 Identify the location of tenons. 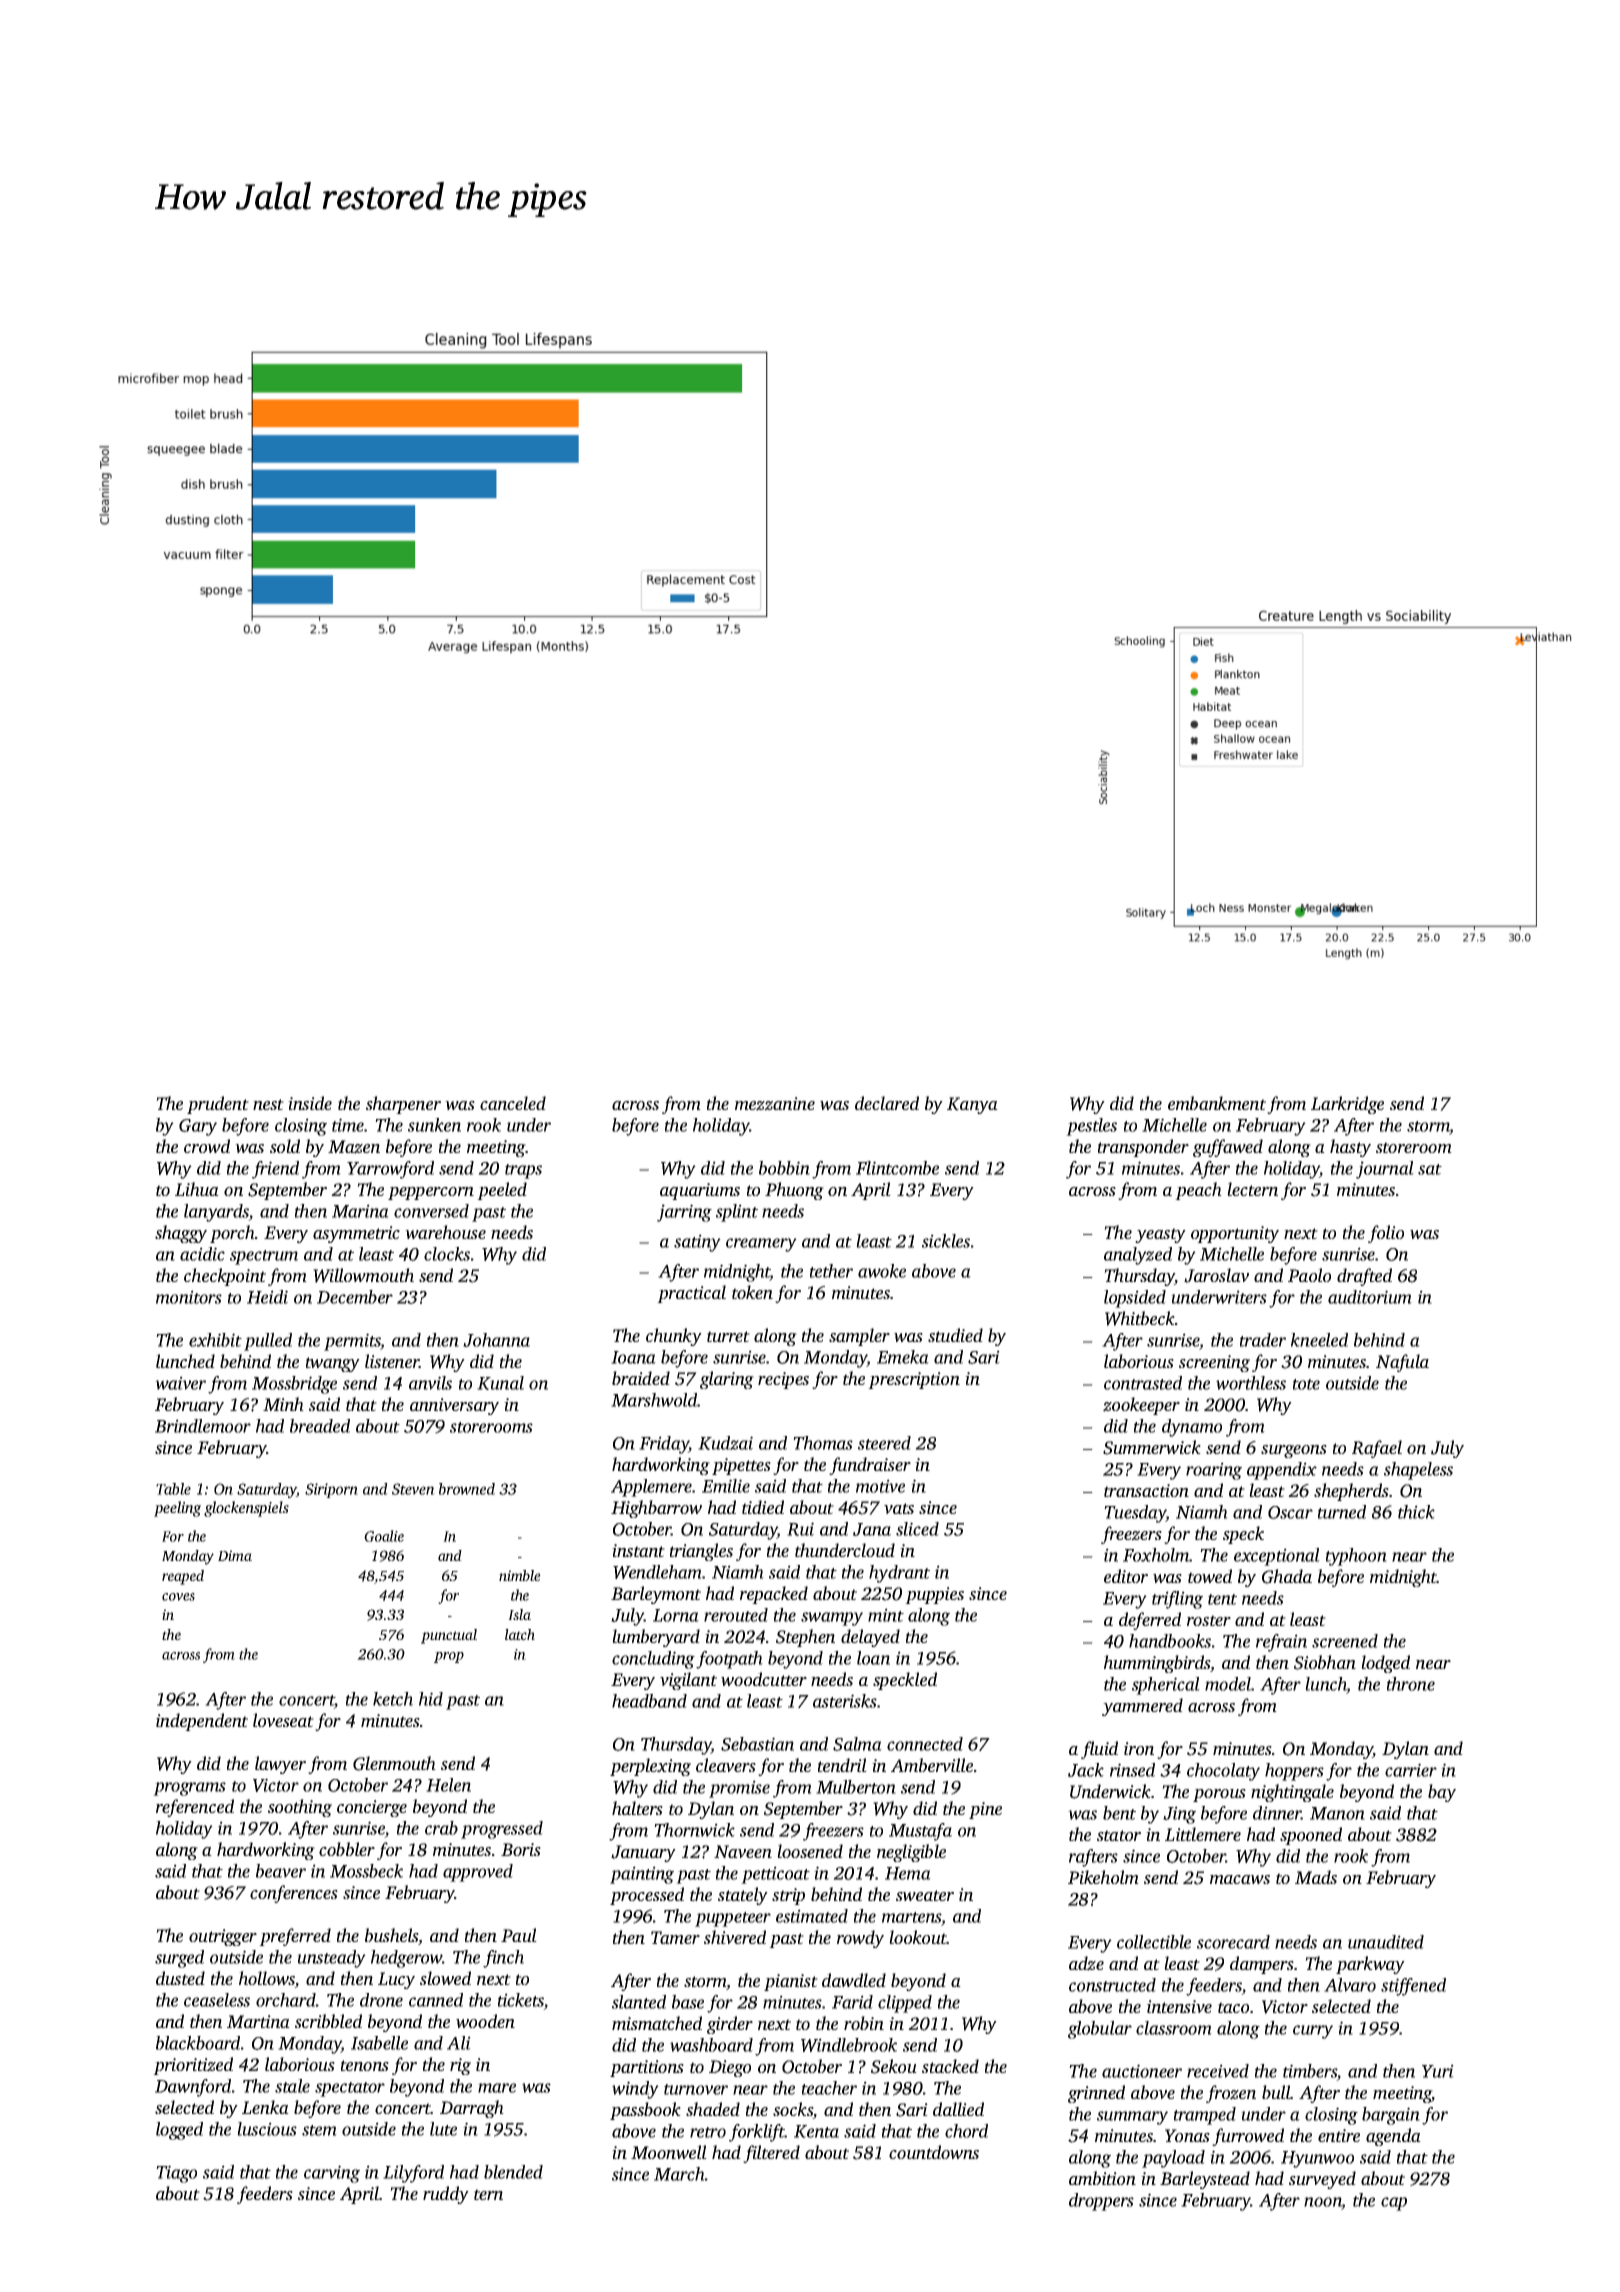
(365, 2065).
